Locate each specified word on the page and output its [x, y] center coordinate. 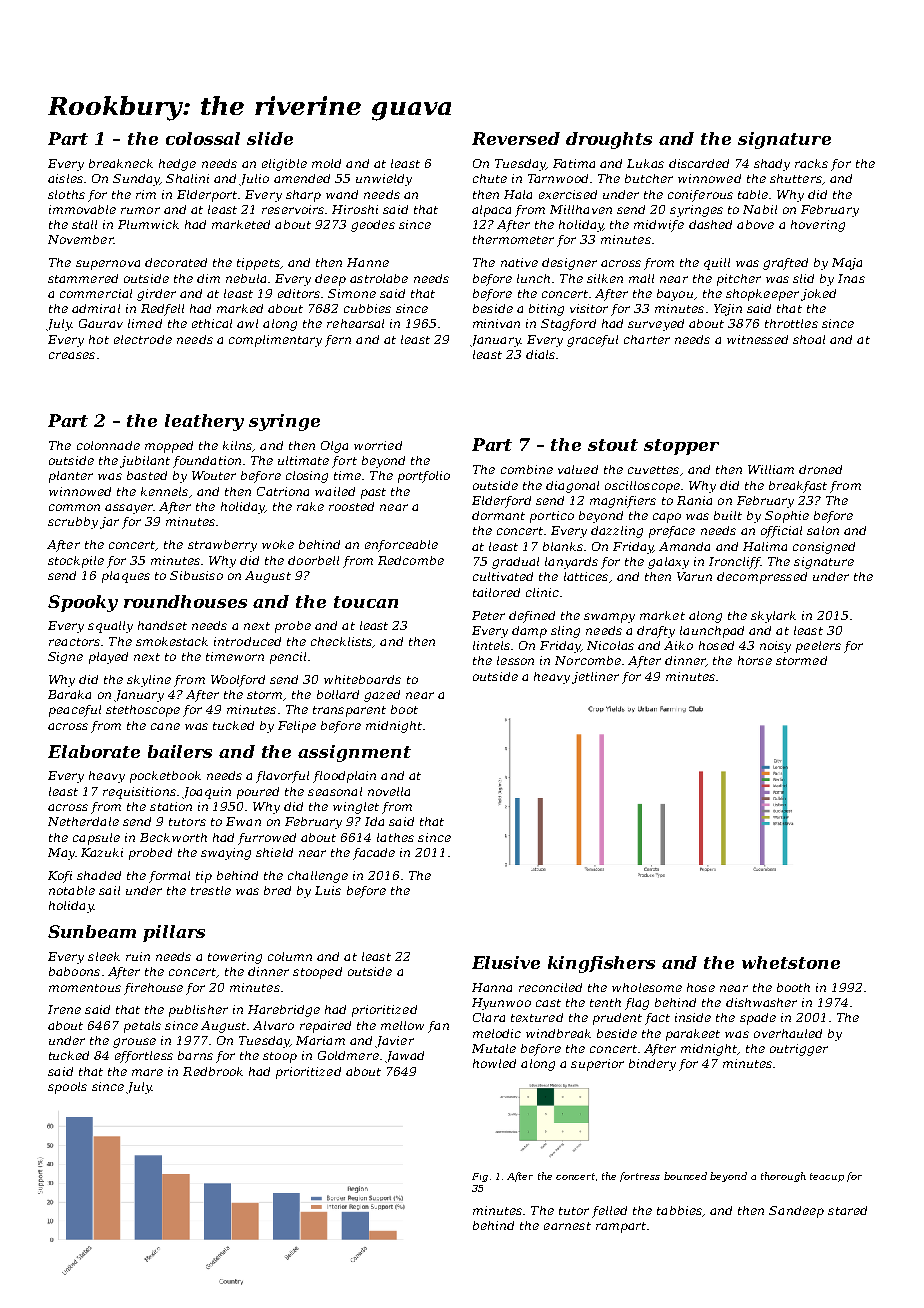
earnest [567, 1226]
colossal [203, 138]
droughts [609, 140]
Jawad [404, 1057]
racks [811, 163]
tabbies [679, 1210]
